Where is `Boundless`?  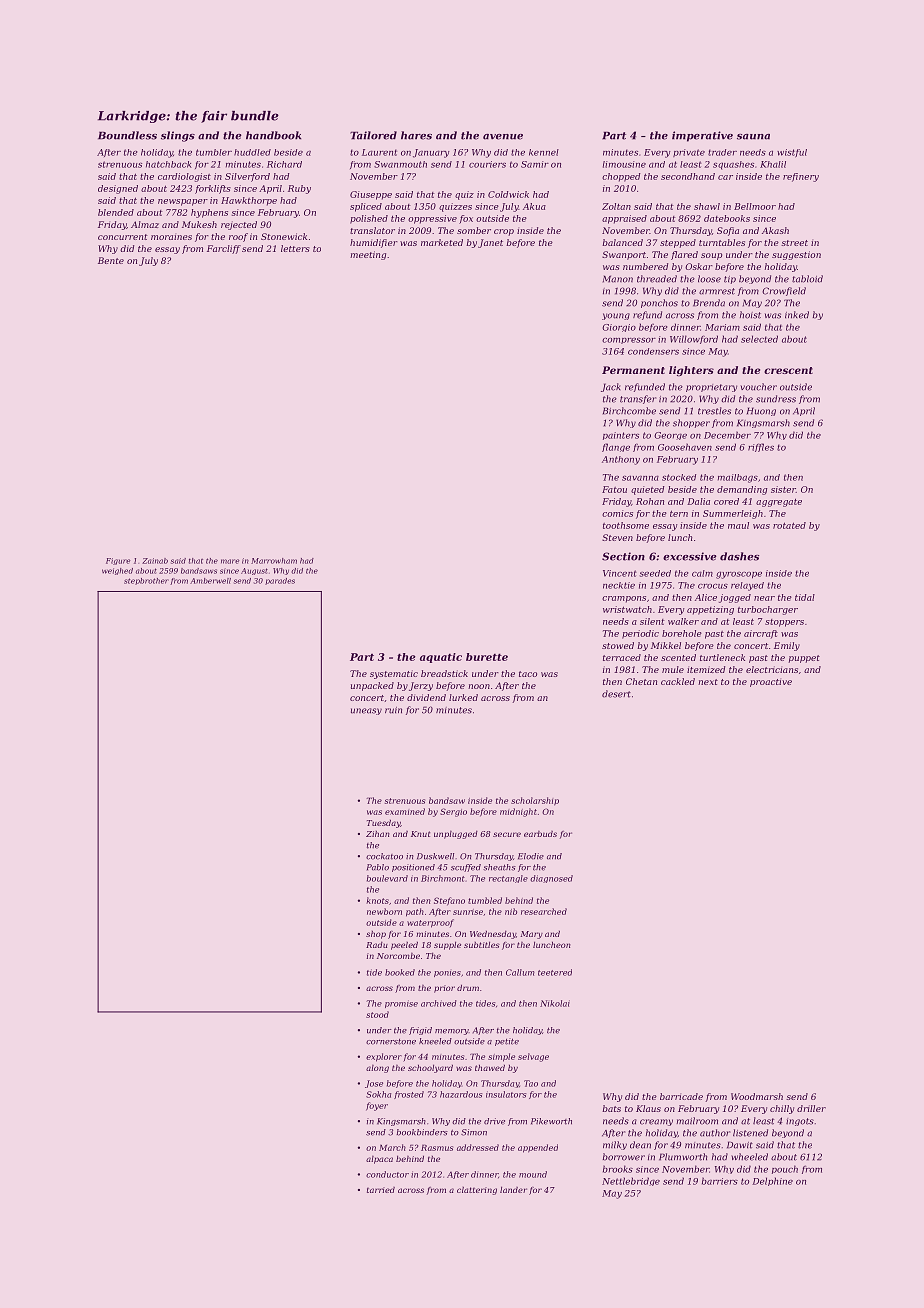
Boundless is located at coordinates (127, 135).
